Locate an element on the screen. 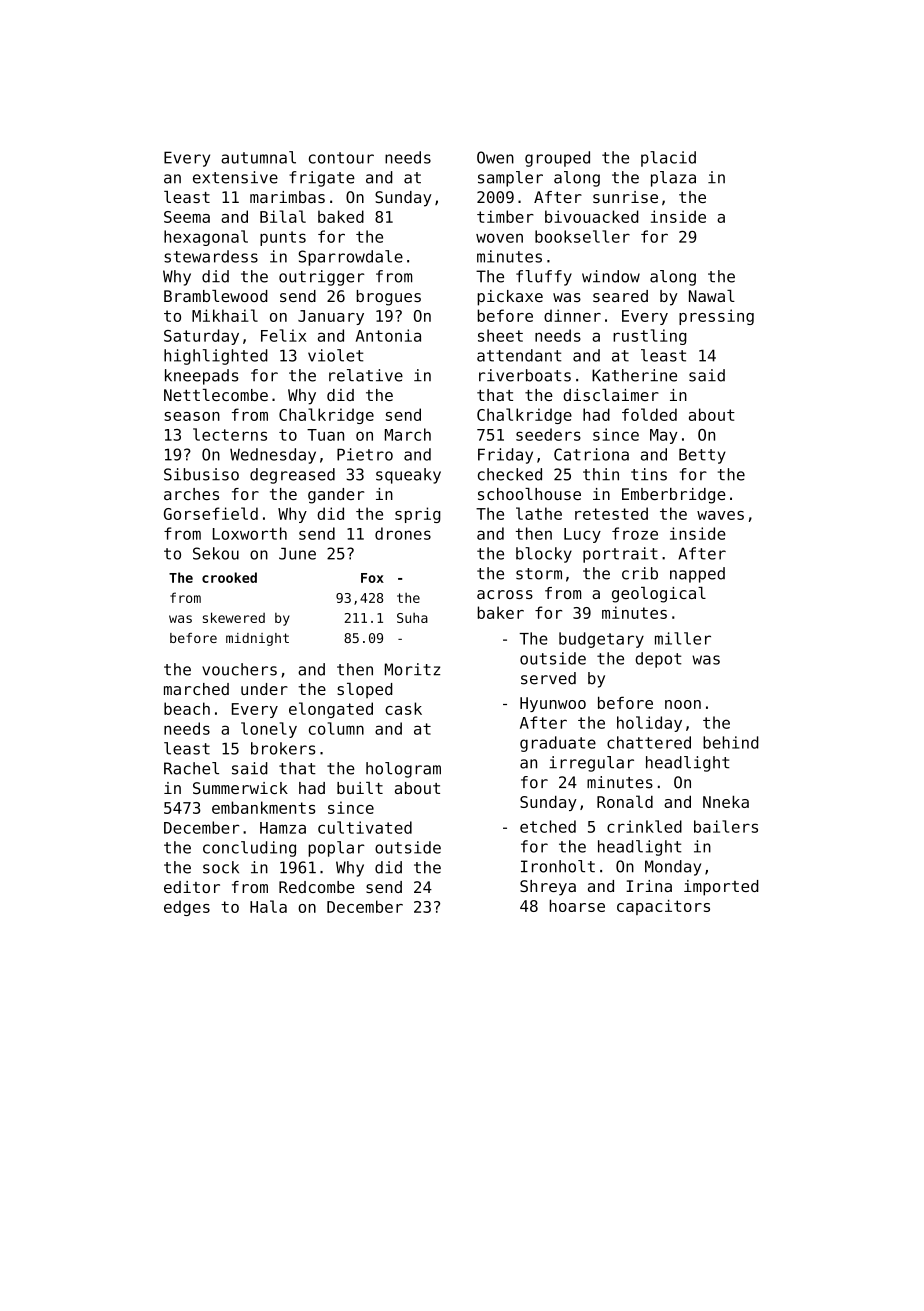 This screenshot has width=924, height=1311. Bilal is located at coordinates (283, 216).
